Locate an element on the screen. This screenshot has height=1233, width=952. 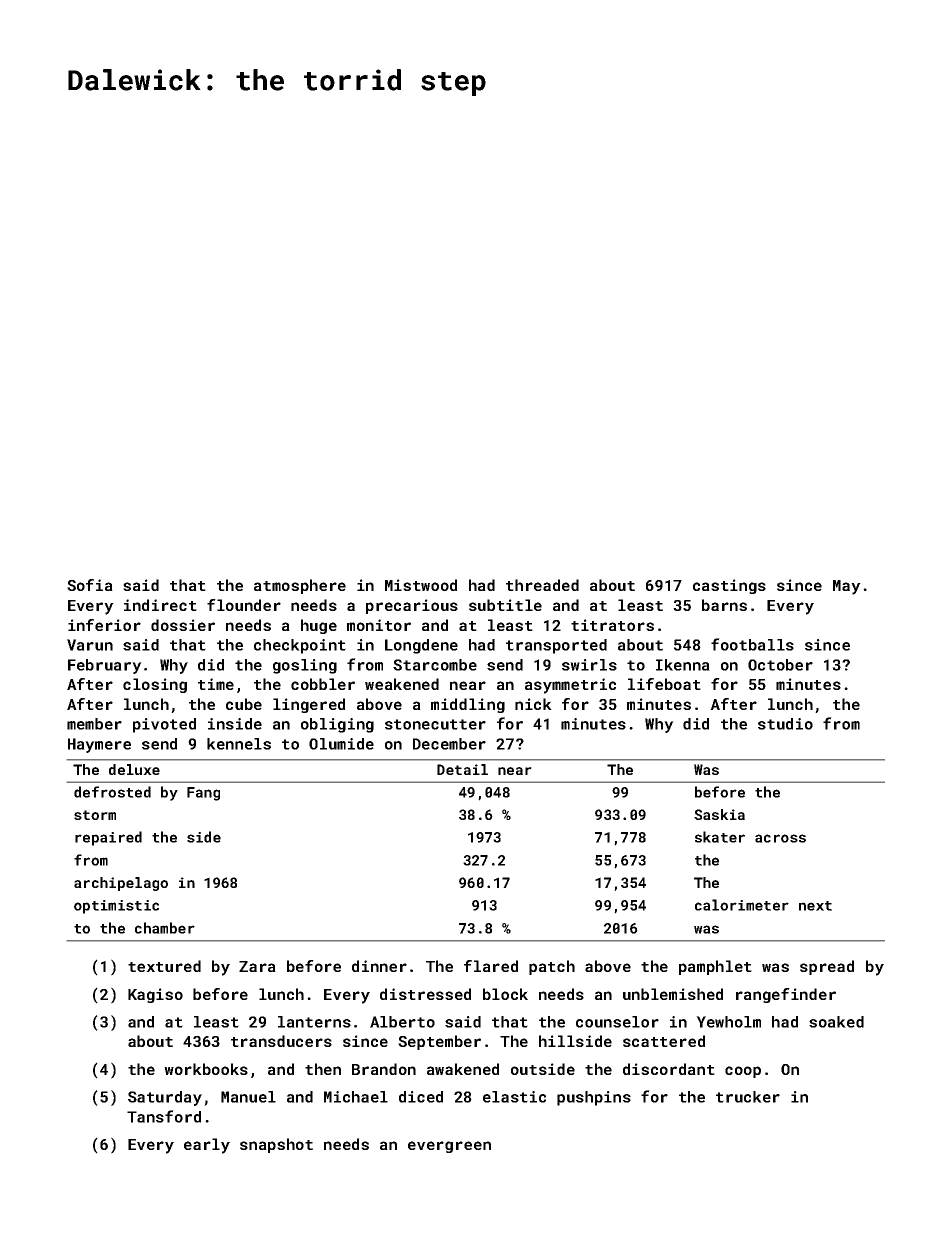
workbooks is located at coordinates (206, 1069).
